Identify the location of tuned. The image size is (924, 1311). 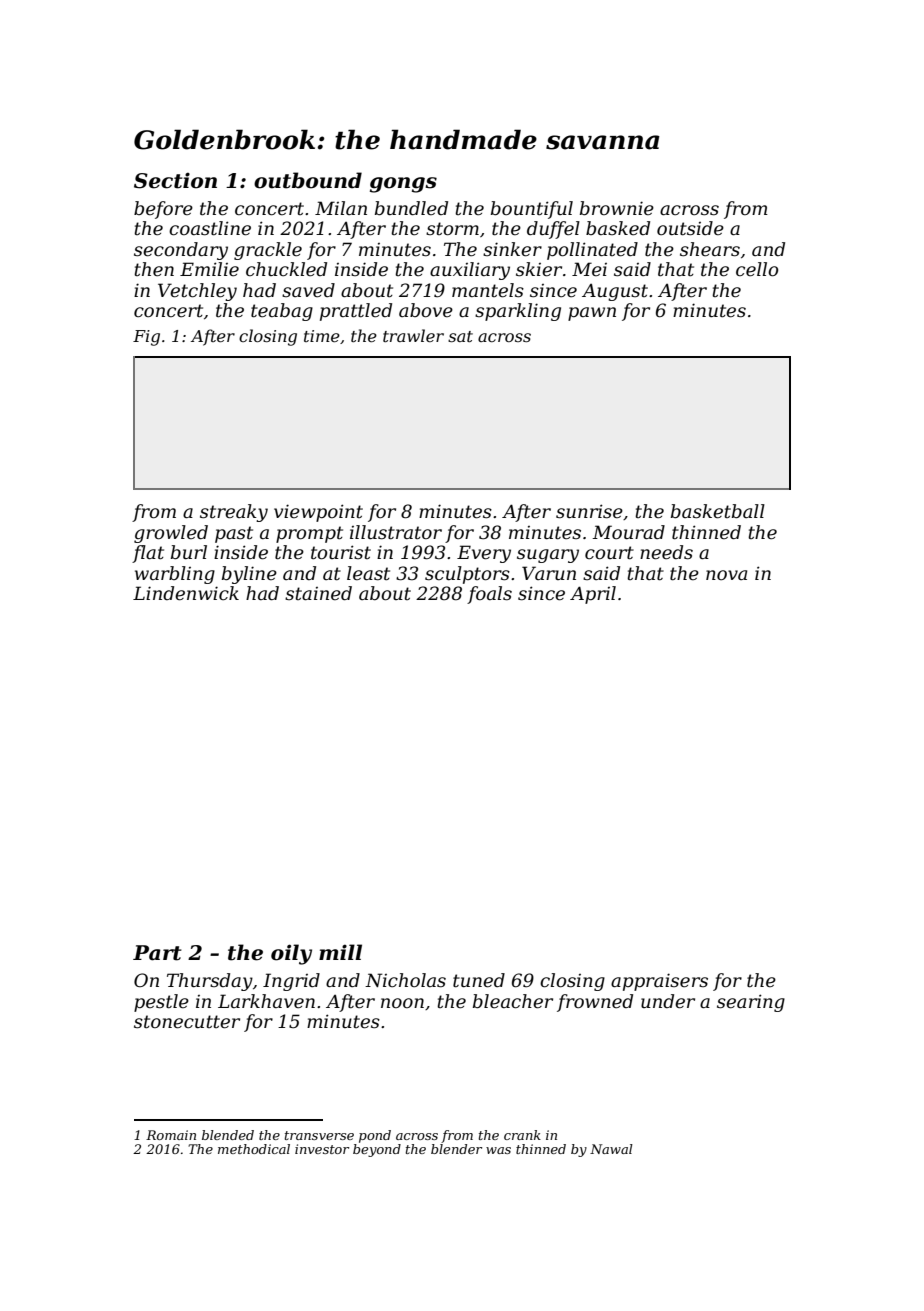
(479, 980).
